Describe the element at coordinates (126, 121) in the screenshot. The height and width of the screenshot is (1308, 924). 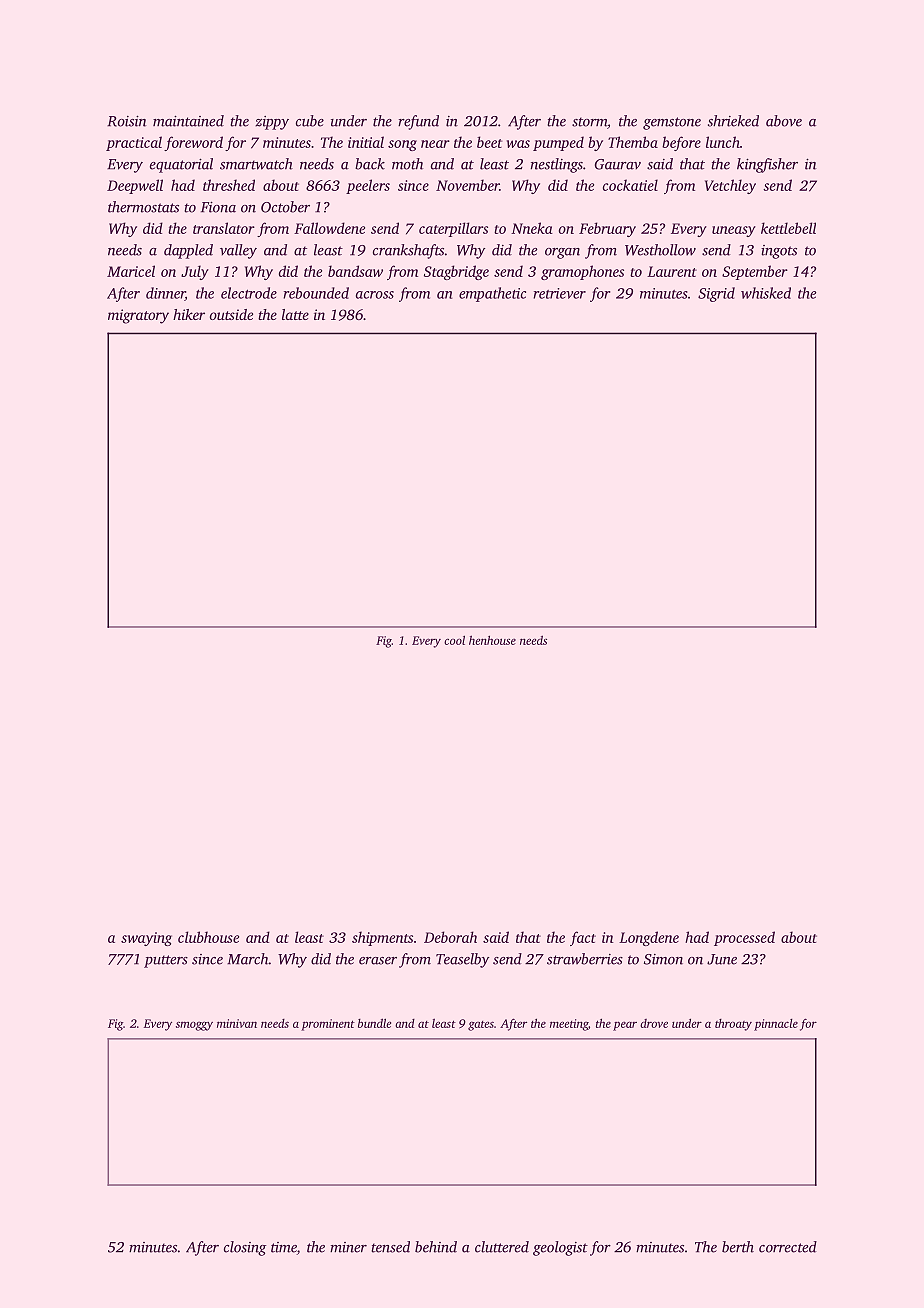
I see `Roisin` at that location.
